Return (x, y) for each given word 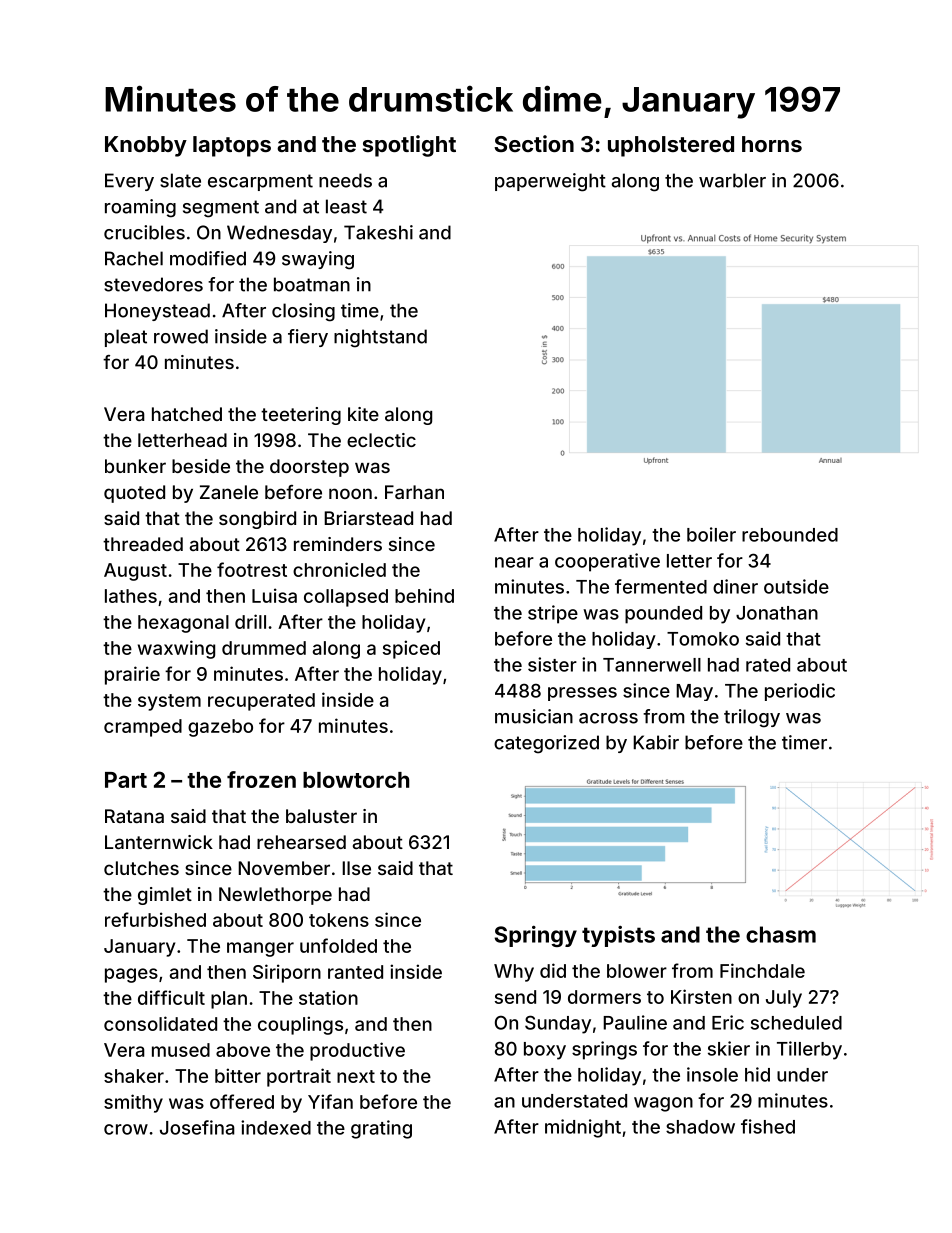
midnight (583, 1128)
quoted (134, 494)
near (514, 562)
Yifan (330, 1101)
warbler (732, 180)
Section (534, 143)
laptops (232, 146)
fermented (661, 586)
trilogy (752, 718)
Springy (536, 936)
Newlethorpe (275, 896)
